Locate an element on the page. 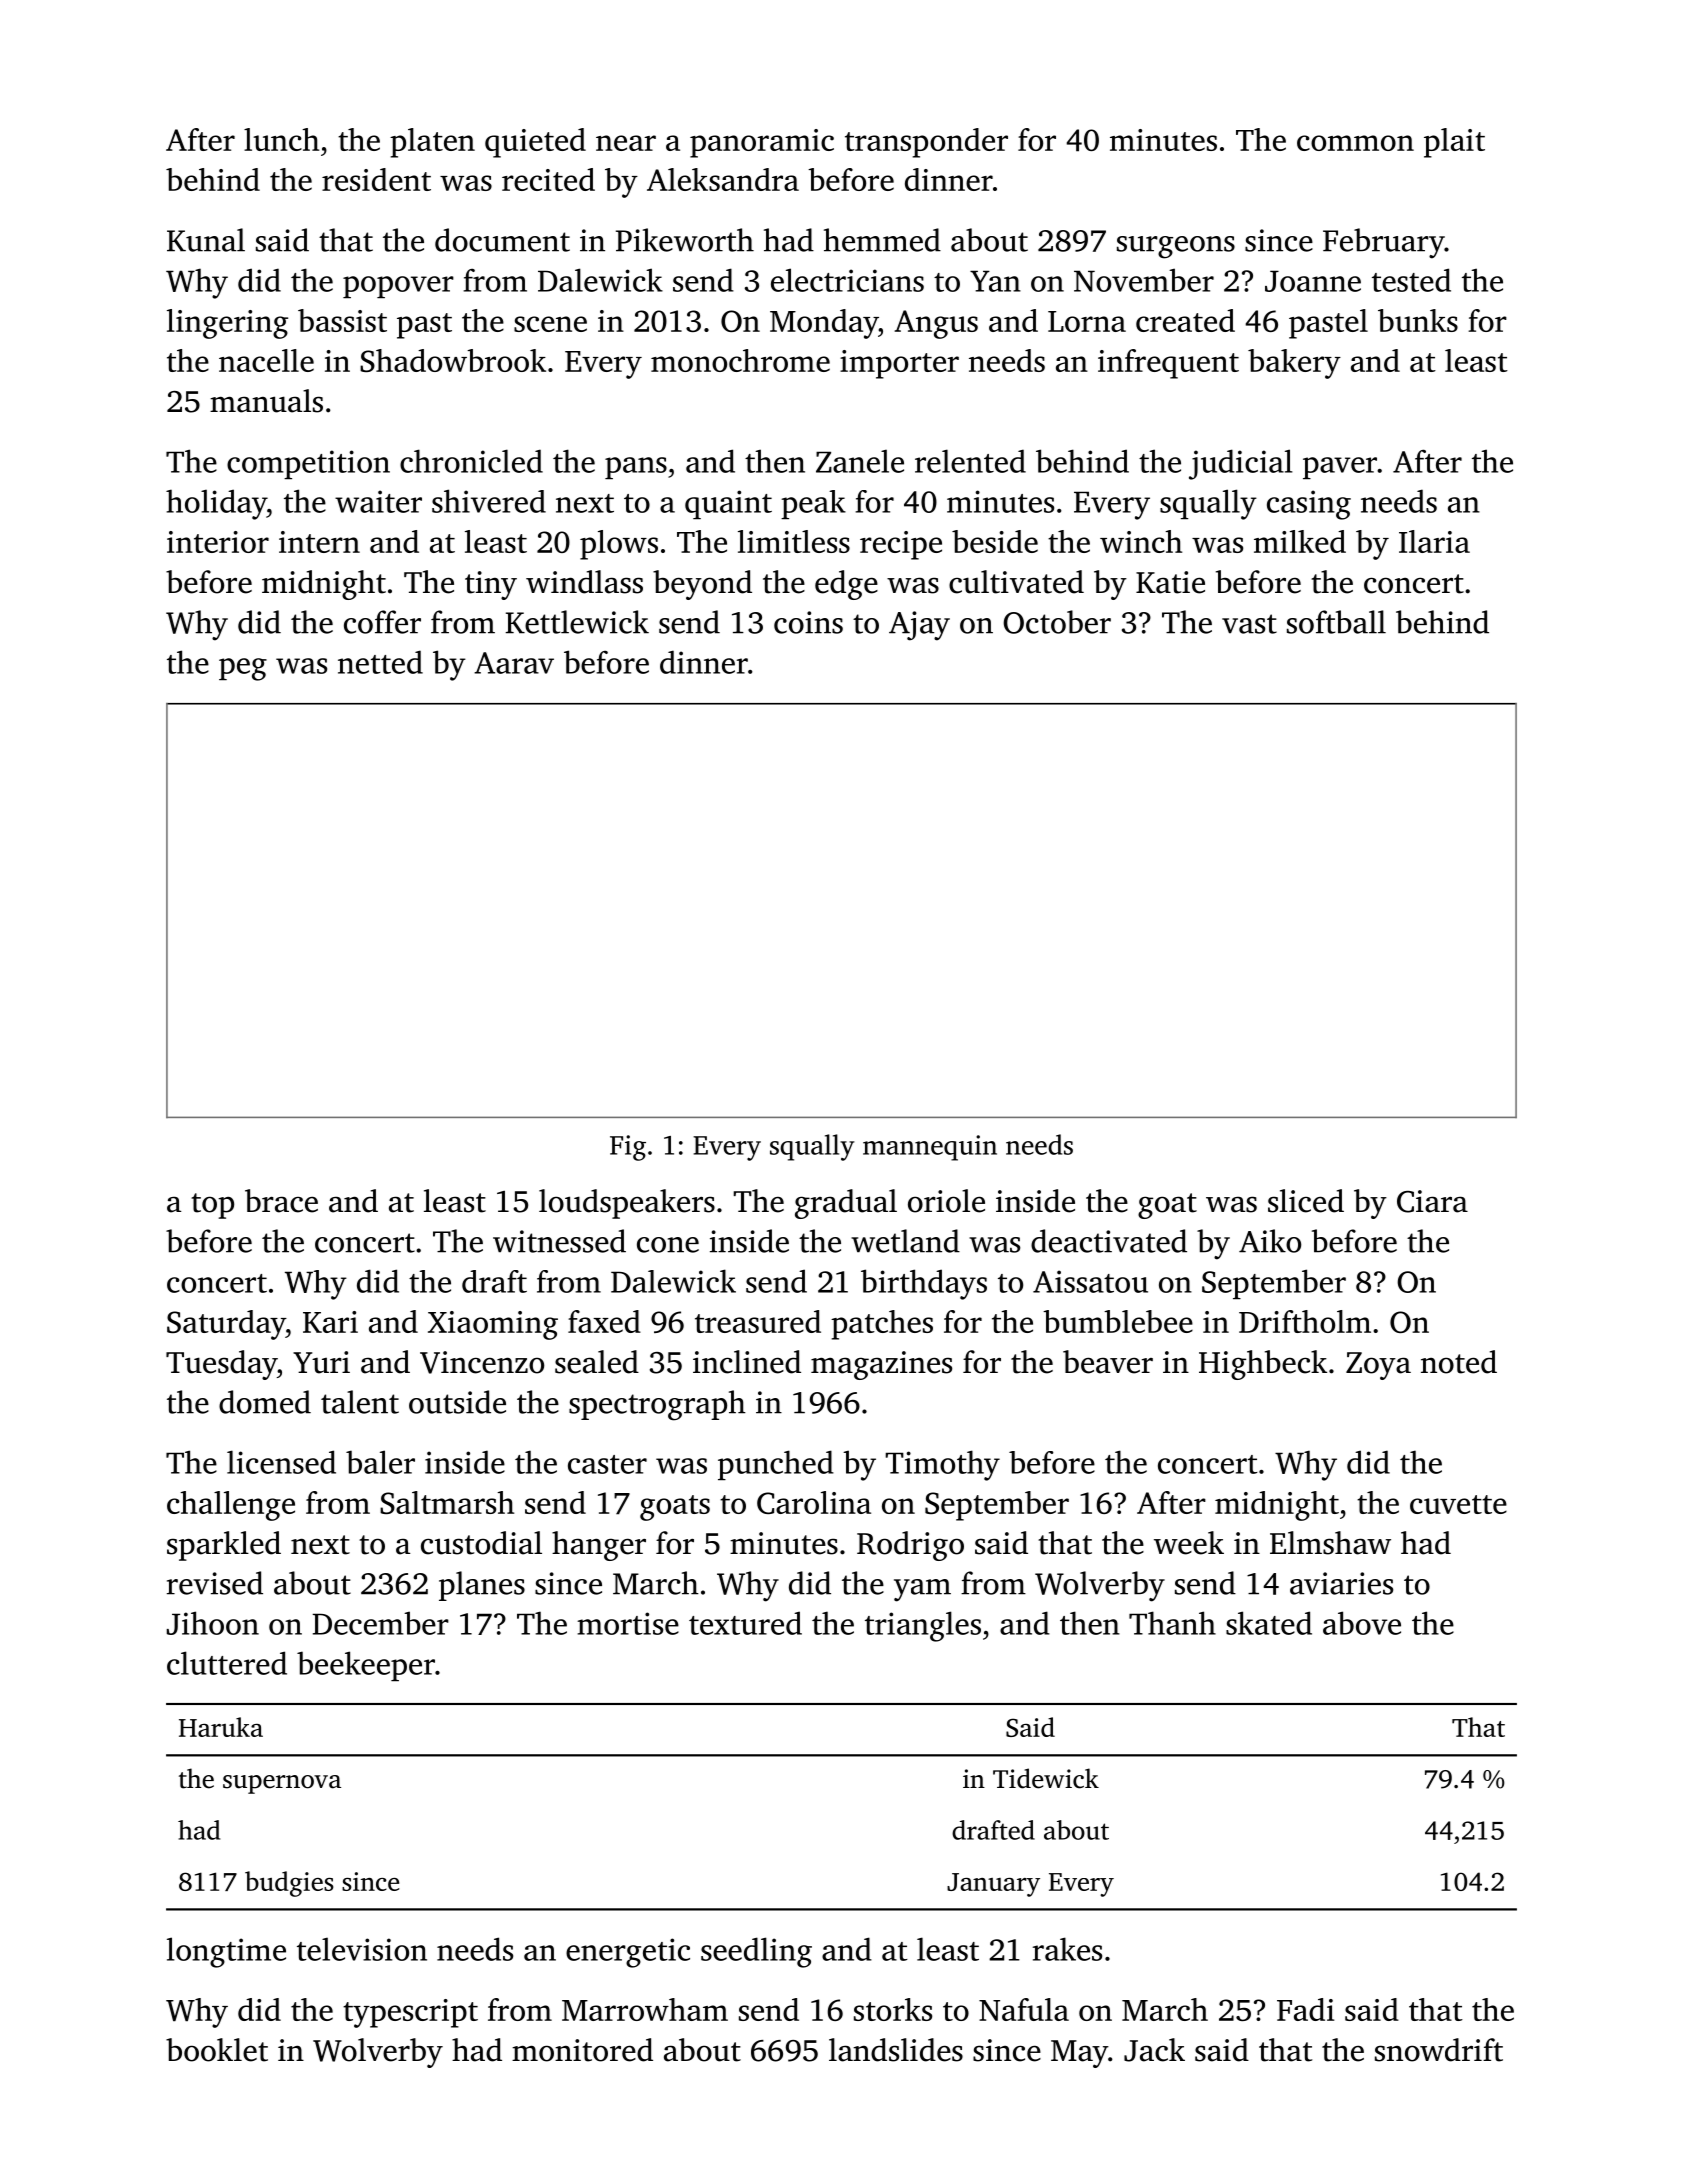 Image resolution: width=1683 pixels, height=2178 pixels. top is located at coordinates (212, 1206).
